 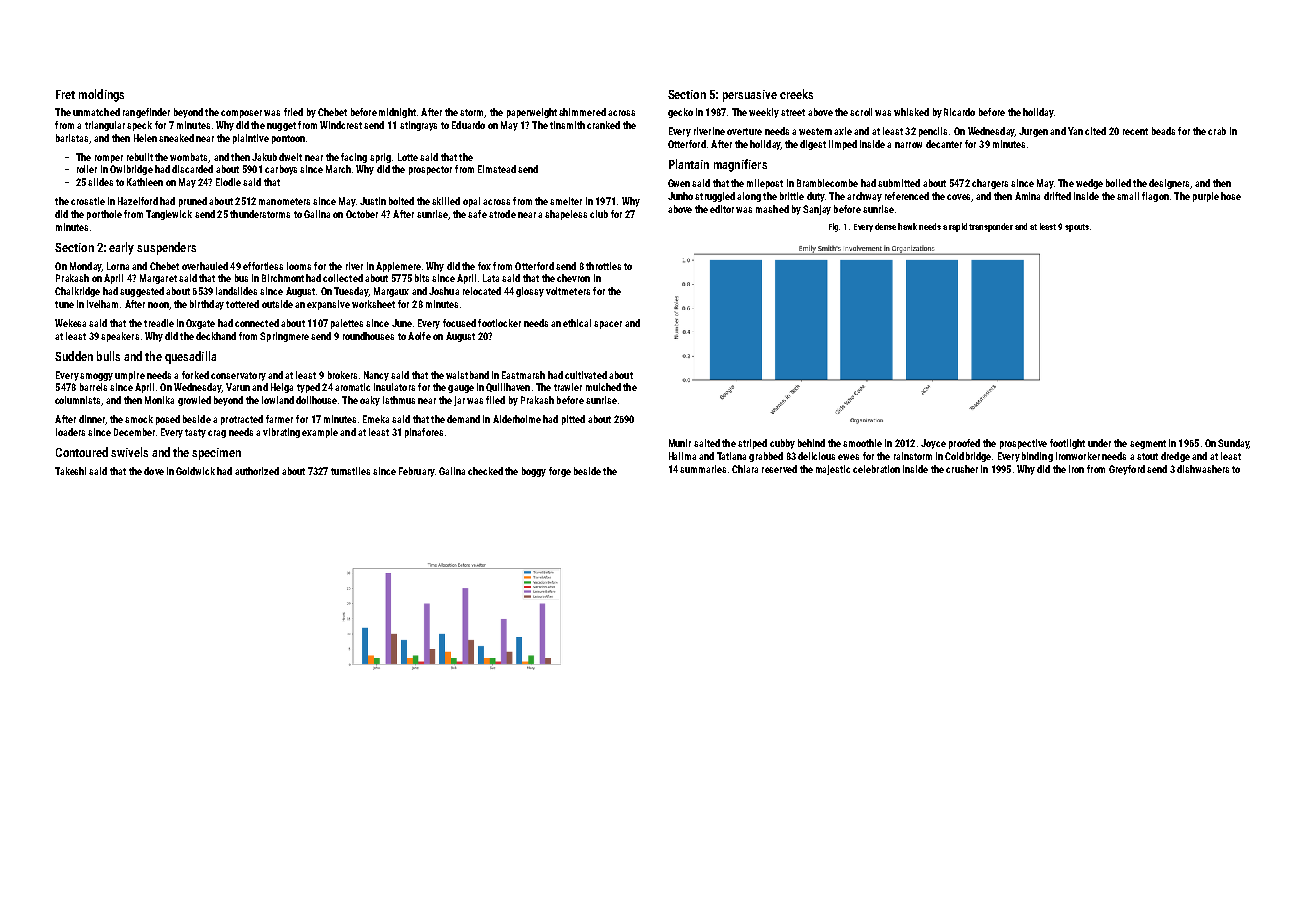 I want to click on Elmstead, so click(x=497, y=169).
